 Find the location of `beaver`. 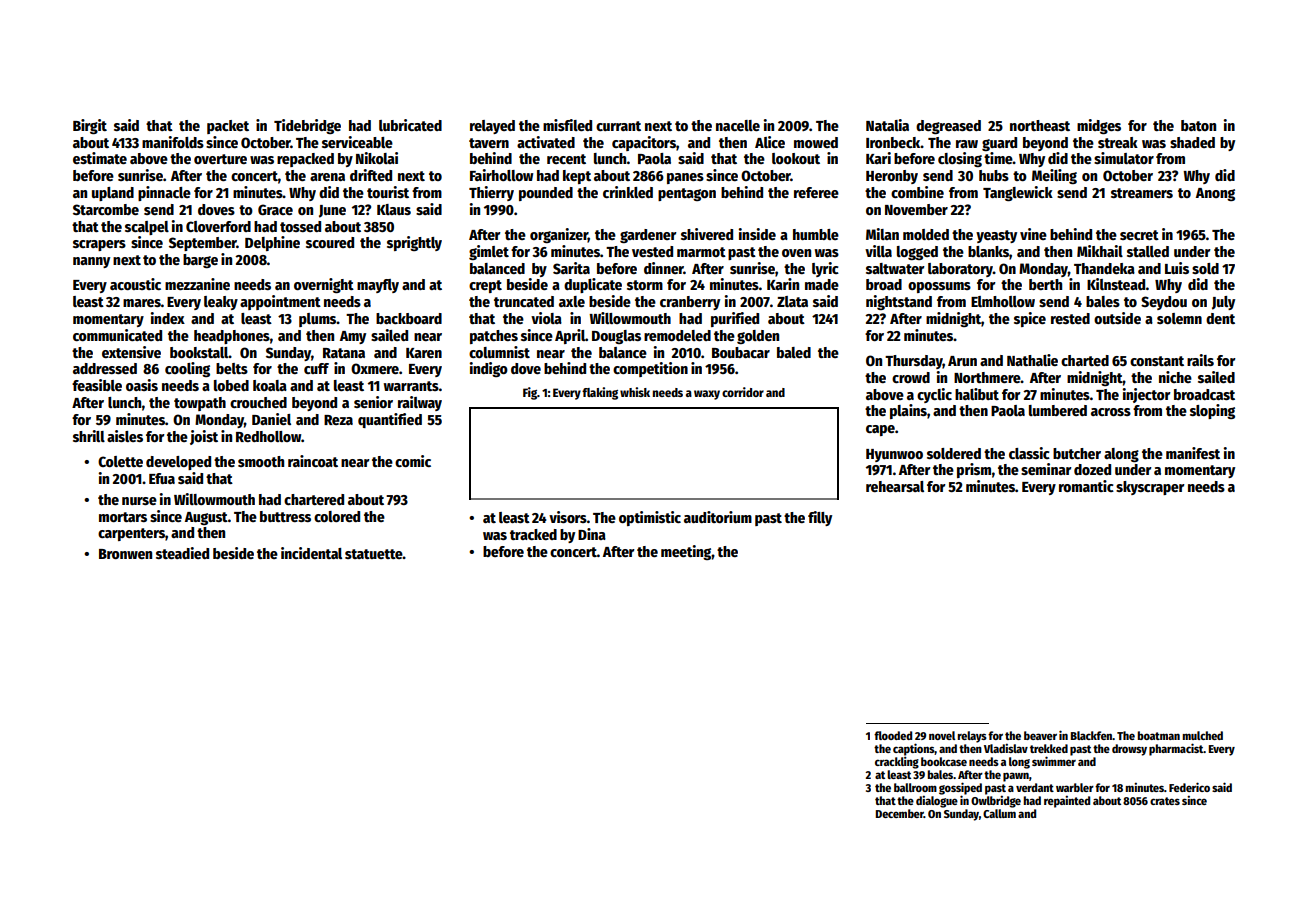

beaver is located at coordinates (1040, 735).
